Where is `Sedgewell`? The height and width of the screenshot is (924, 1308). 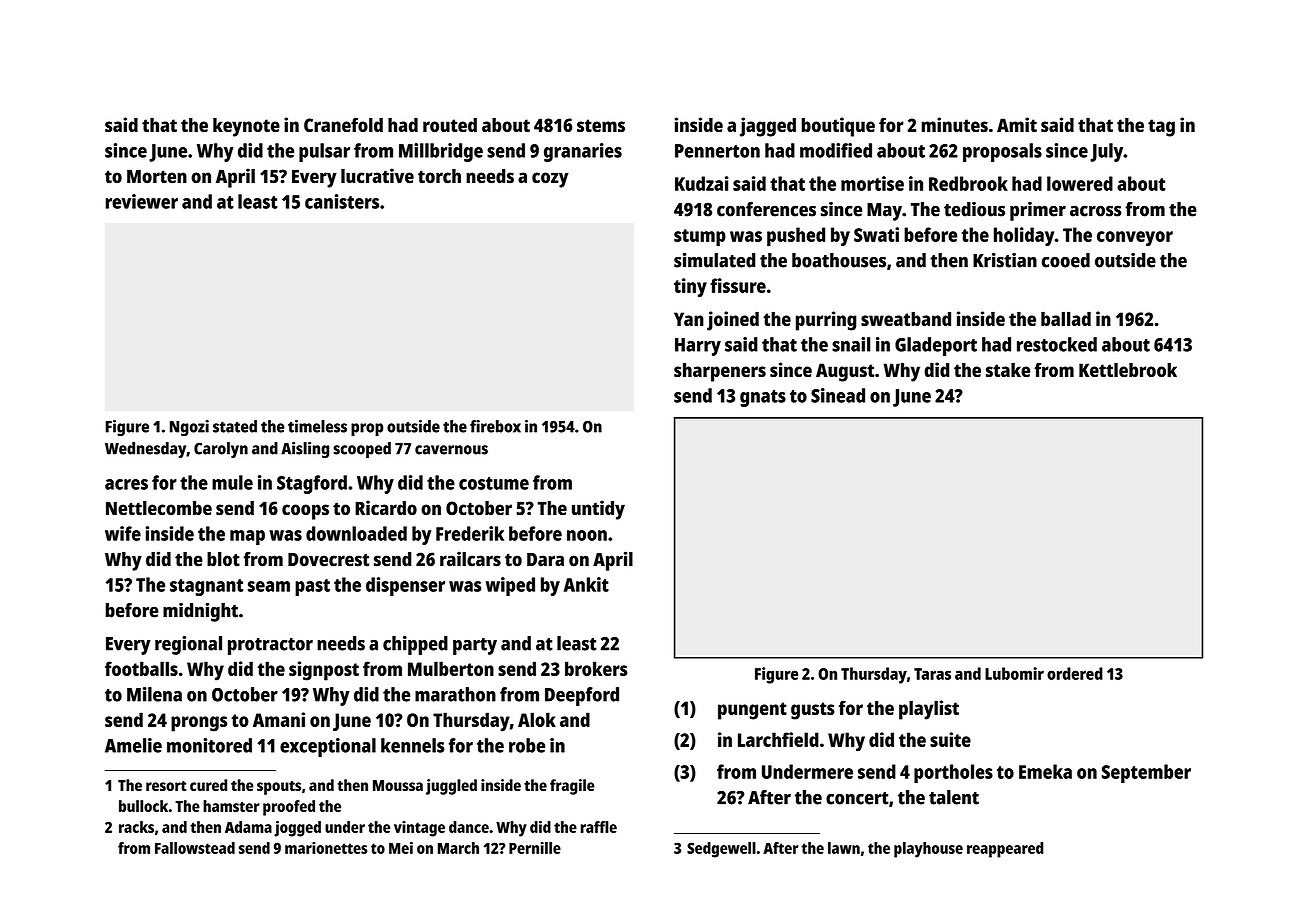 Sedgewell is located at coordinates (721, 850).
